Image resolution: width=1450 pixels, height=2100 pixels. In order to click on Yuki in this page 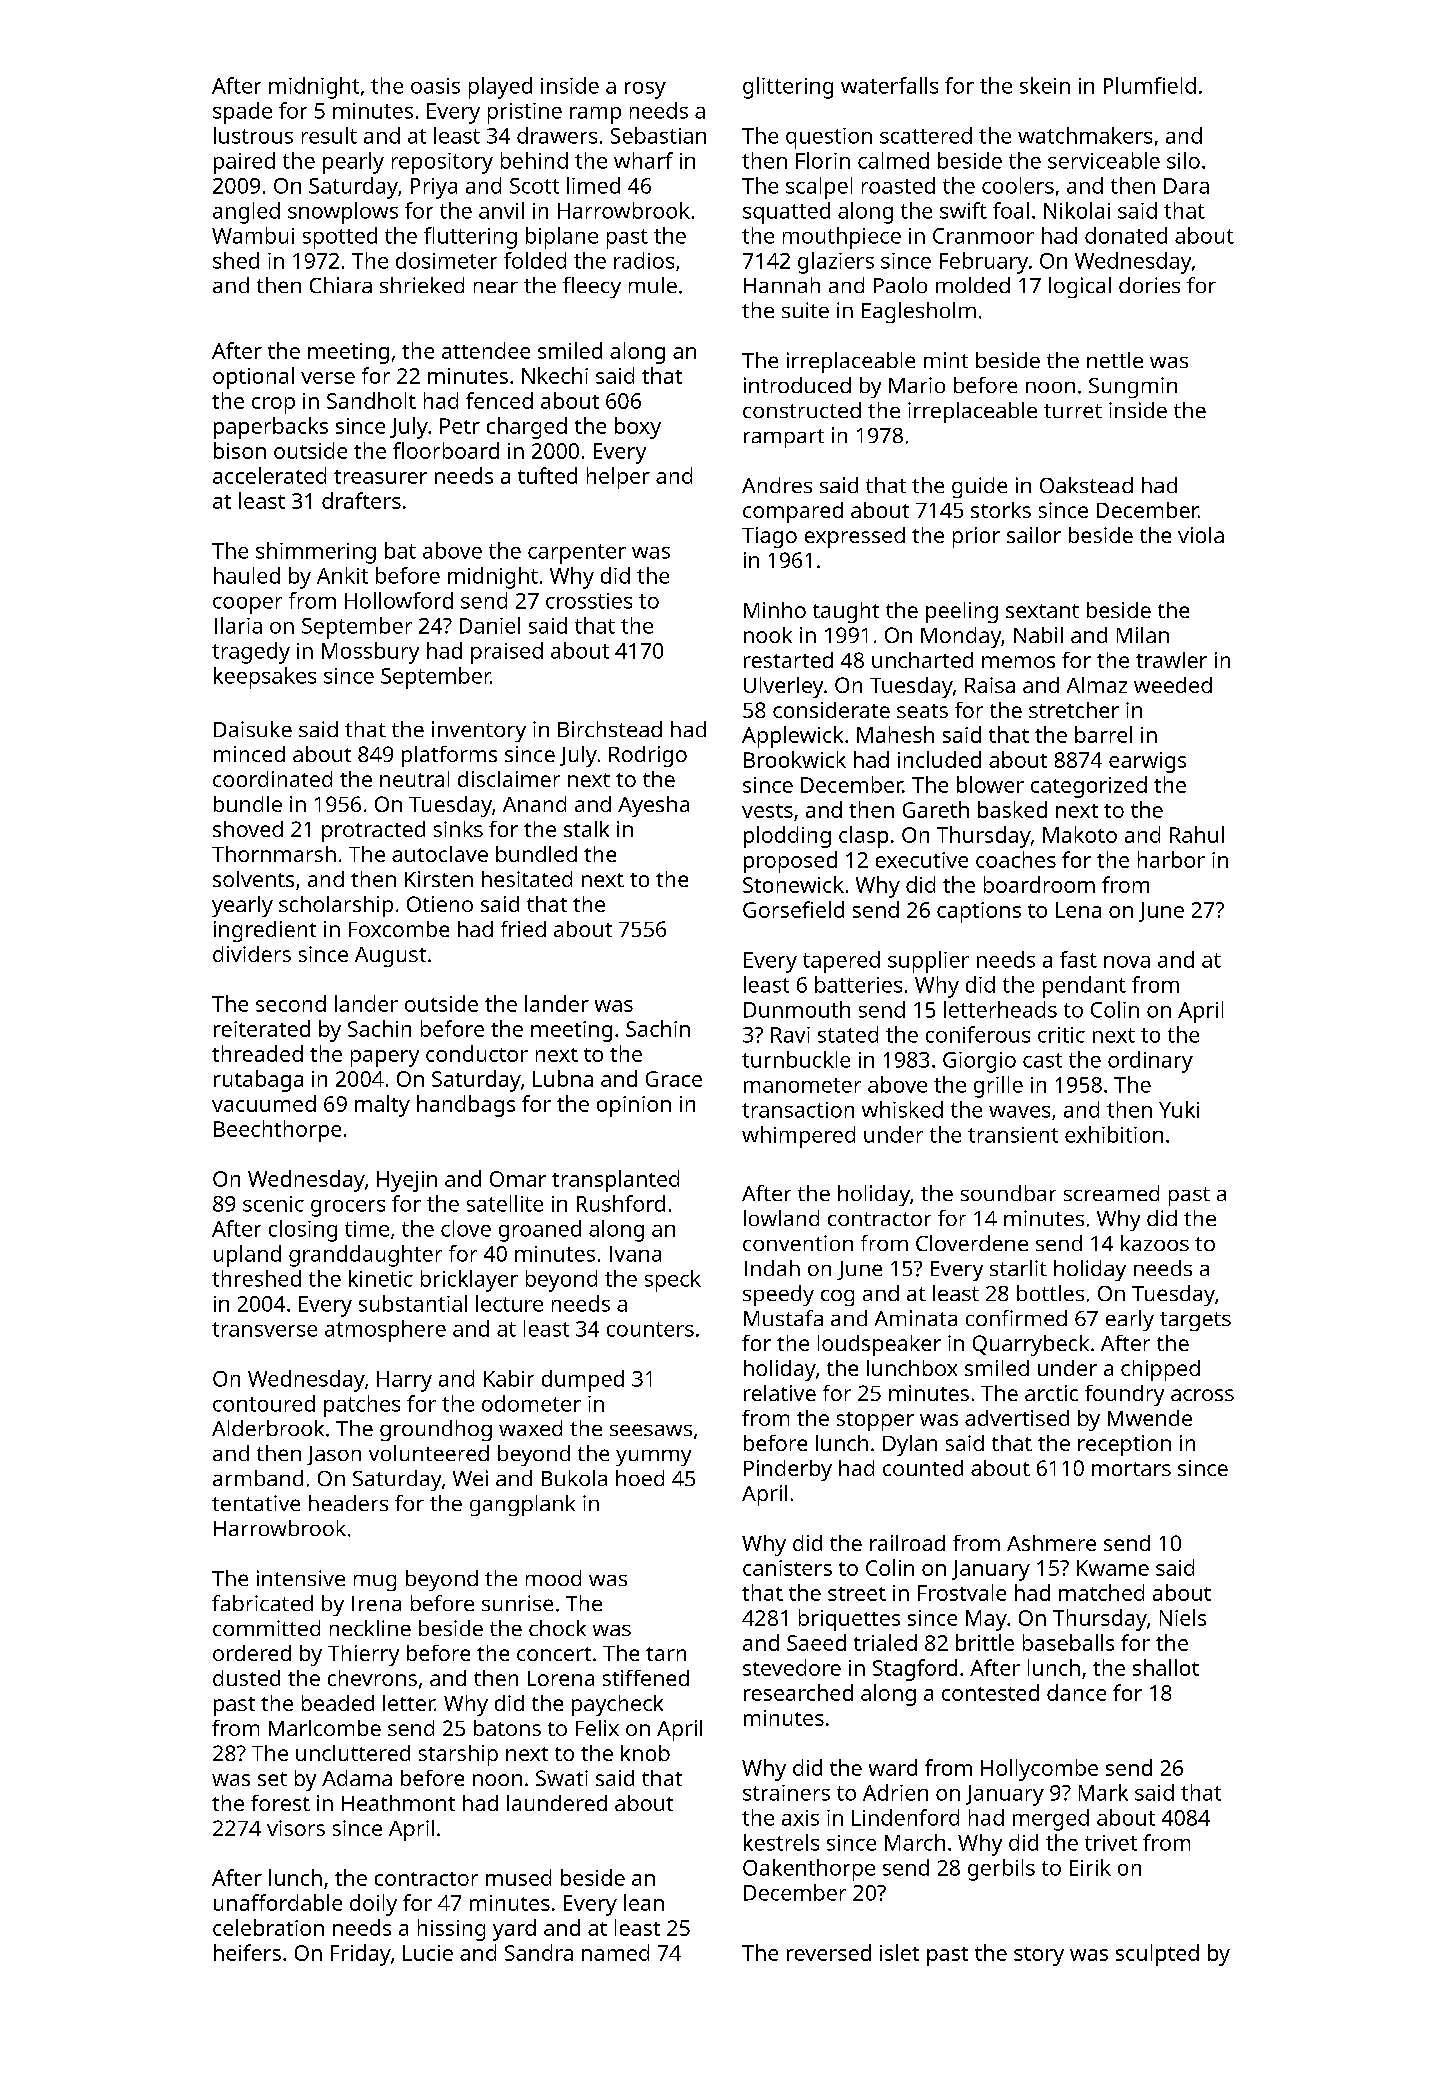, I will do `click(1179, 1109)`.
